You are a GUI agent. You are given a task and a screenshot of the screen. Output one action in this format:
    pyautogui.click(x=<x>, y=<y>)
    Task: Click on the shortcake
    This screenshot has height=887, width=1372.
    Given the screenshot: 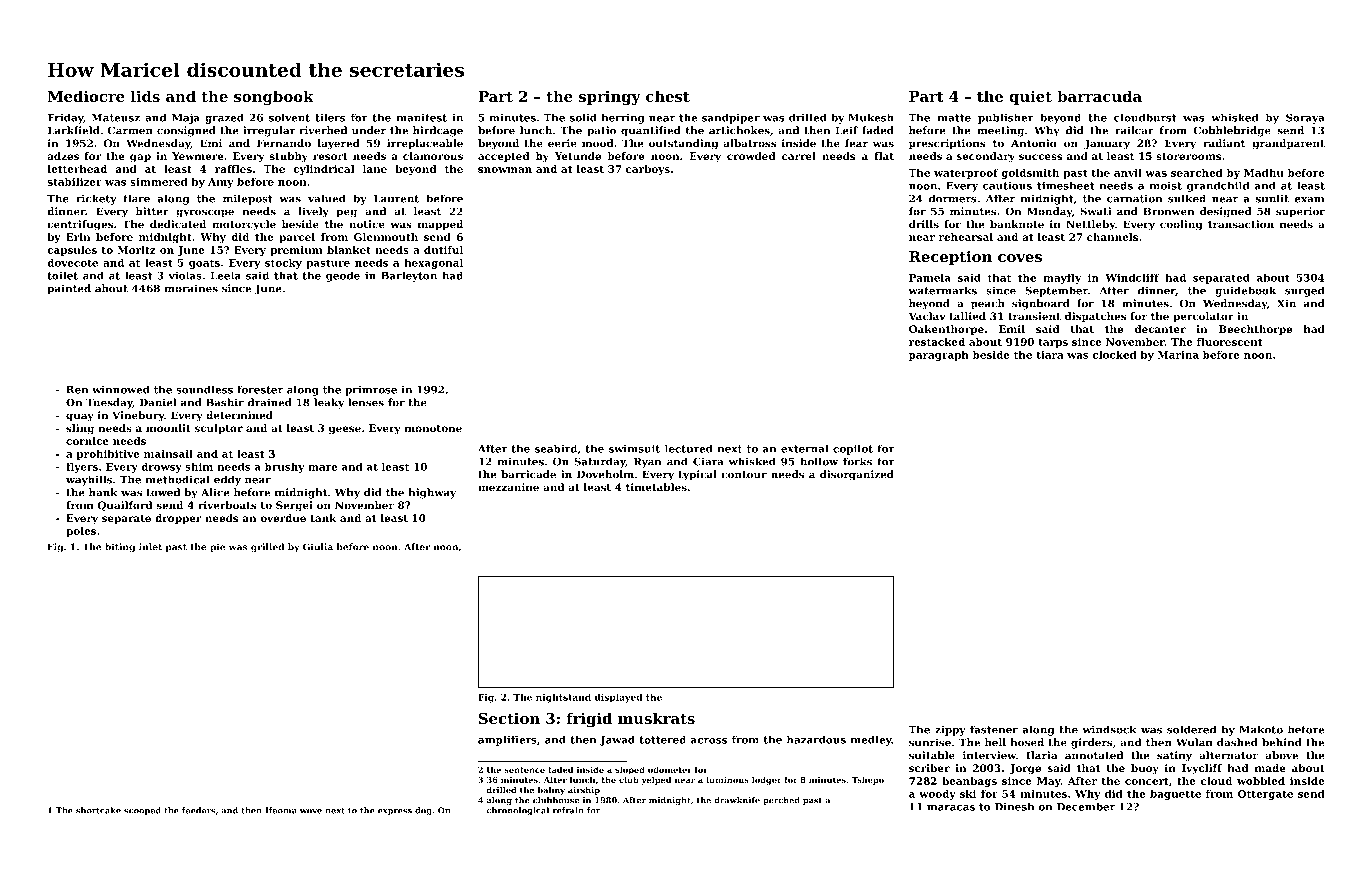 What is the action you would take?
    pyautogui.click(x=98, y=810)
